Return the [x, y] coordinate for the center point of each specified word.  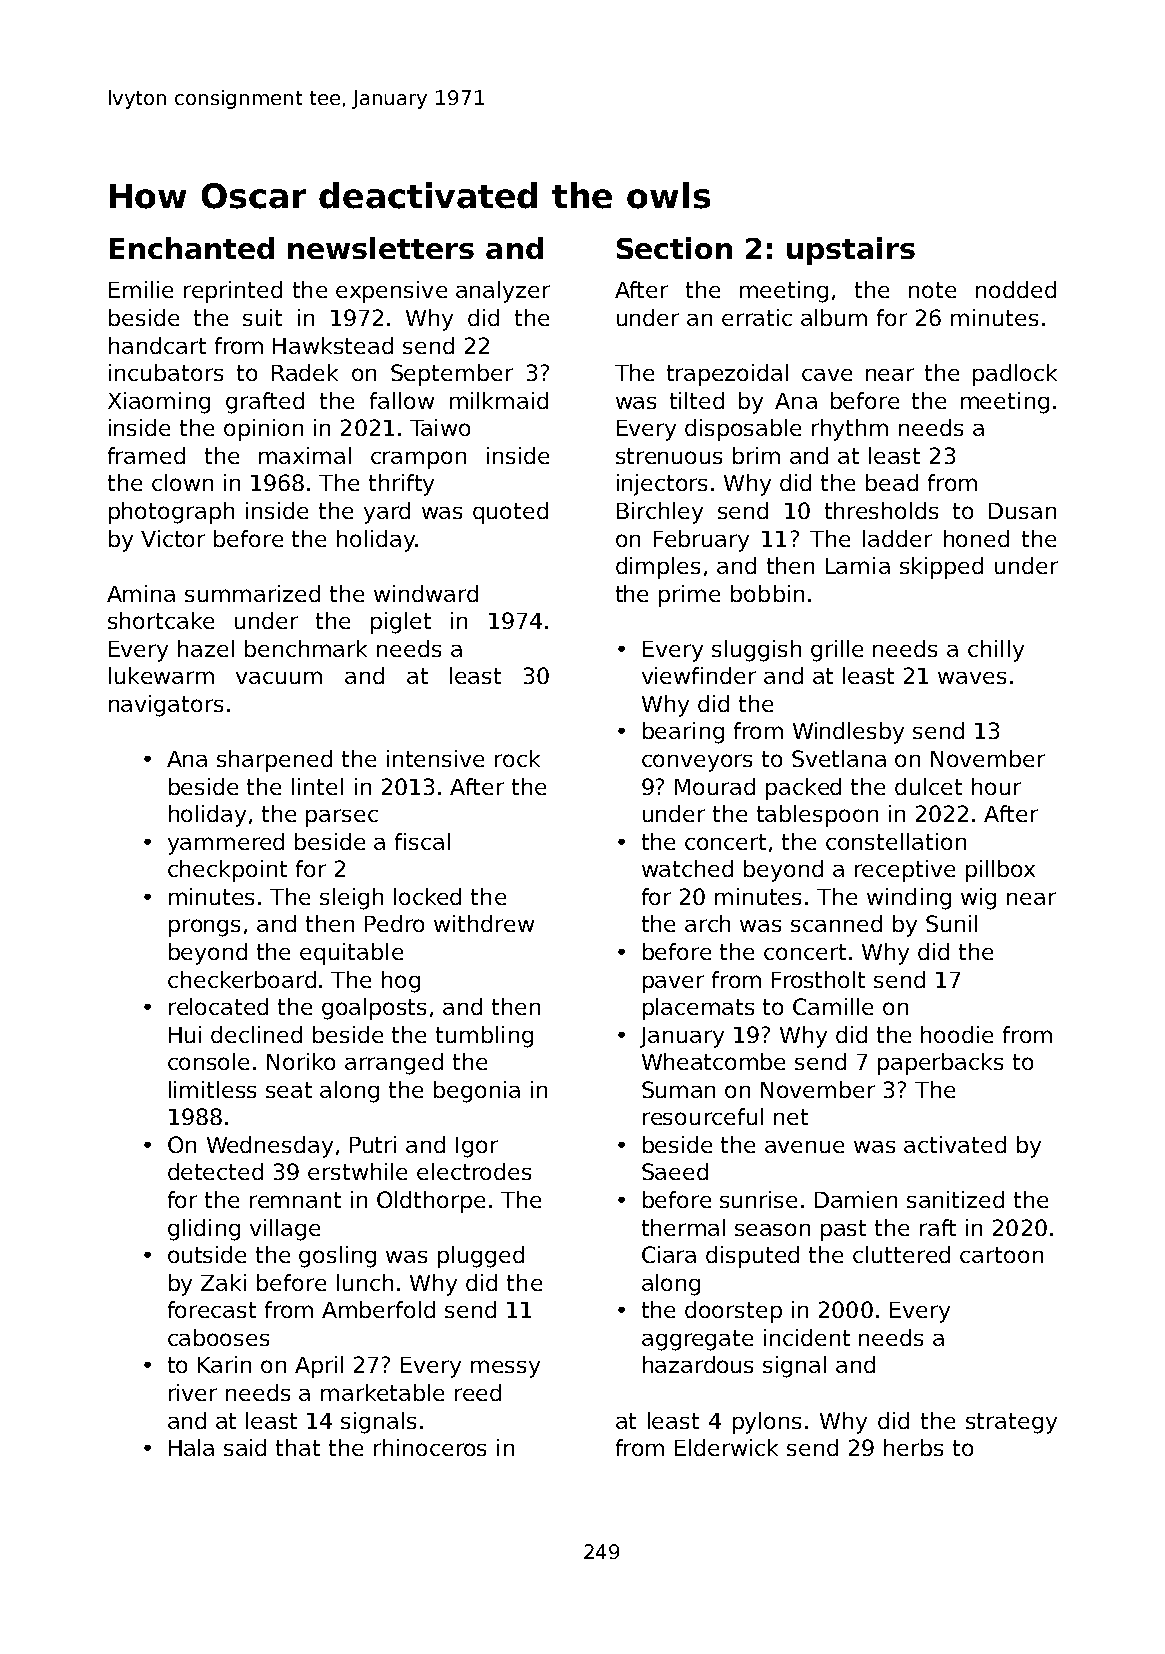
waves [972, 678]
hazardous [698, 1364]
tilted [697, 400]
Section [674, 248]
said [245, 1447]
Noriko [301, 1061]
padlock [1015, 375]
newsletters [381, 248]
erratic [757, 317]
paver [673, 984]
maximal [305, 455]
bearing [683, 733]
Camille [833, 1006]
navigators [166, 706]
